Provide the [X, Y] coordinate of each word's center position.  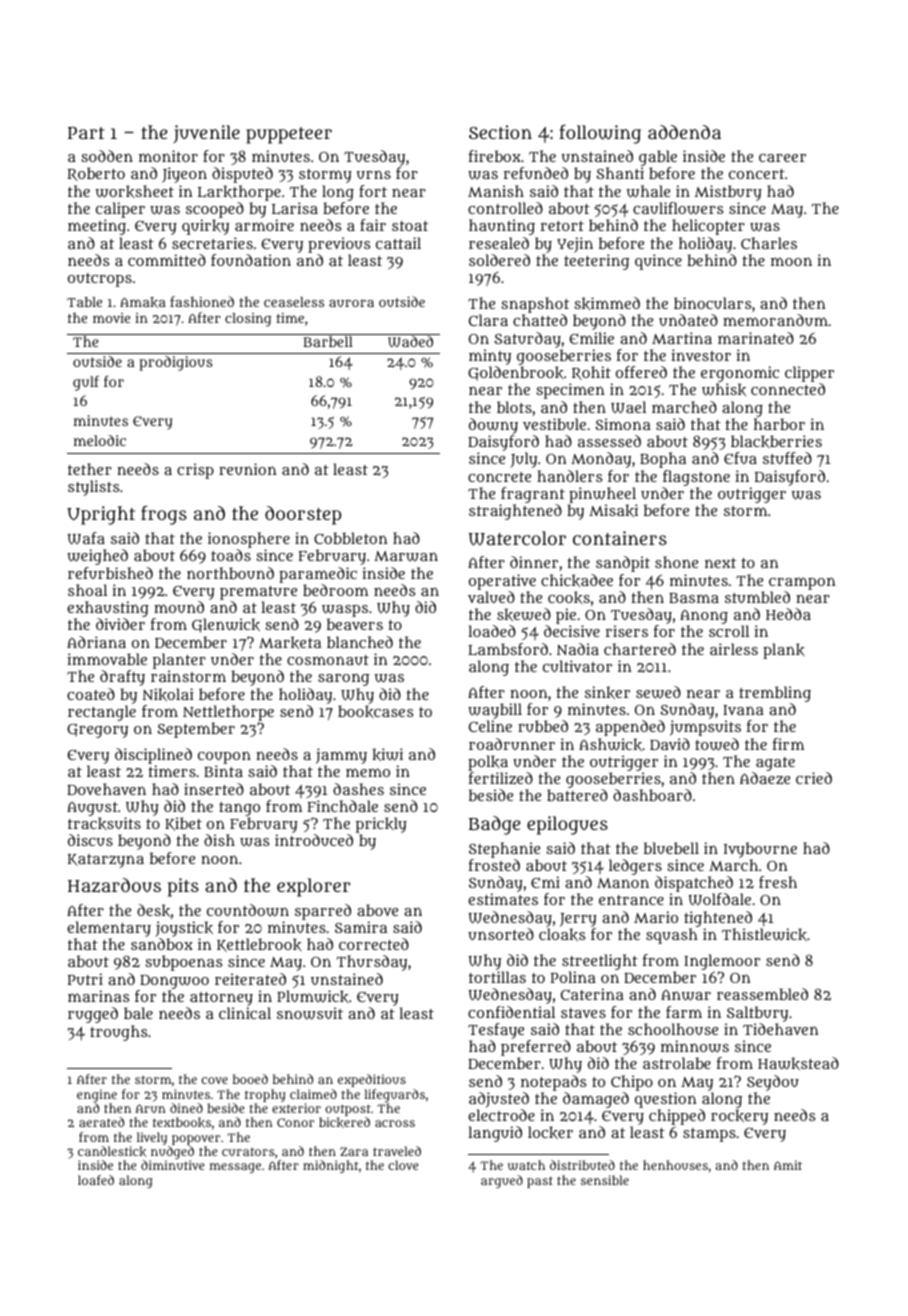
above [377, 910]
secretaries [212, 243]
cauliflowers [678, 208]
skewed [524, 614]
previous [339, 245]
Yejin [575, 245]
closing [248, 320]
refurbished [110, 573]
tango [239, 809]
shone [676, 562]
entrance [631, 900]
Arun [150, 1108]
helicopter [708, 227]
